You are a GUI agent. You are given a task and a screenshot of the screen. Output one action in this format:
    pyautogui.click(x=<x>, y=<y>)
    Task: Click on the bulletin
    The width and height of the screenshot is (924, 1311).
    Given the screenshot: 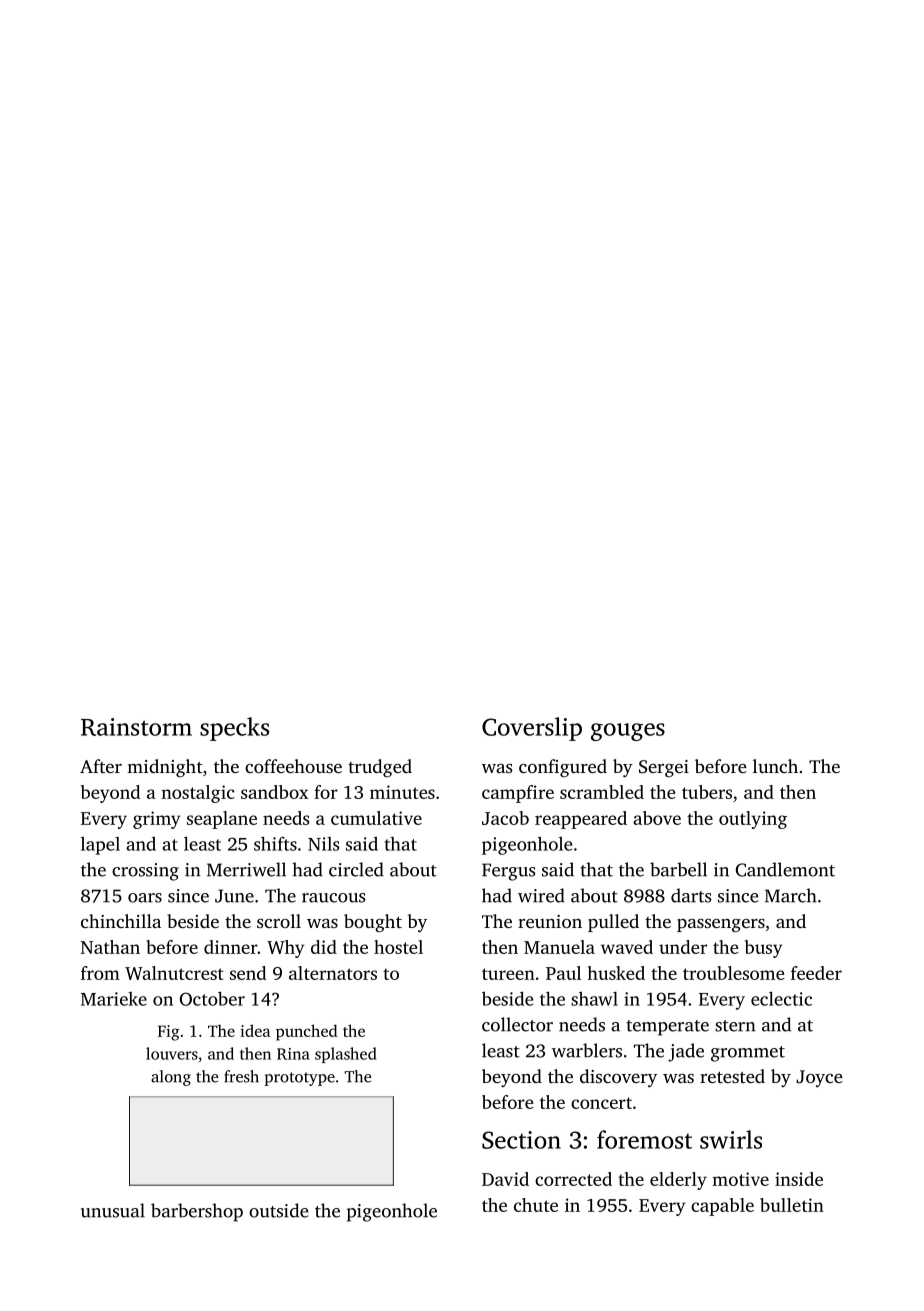 What is the action you would take?
    pyautogui.click(x=792, y=1205)
